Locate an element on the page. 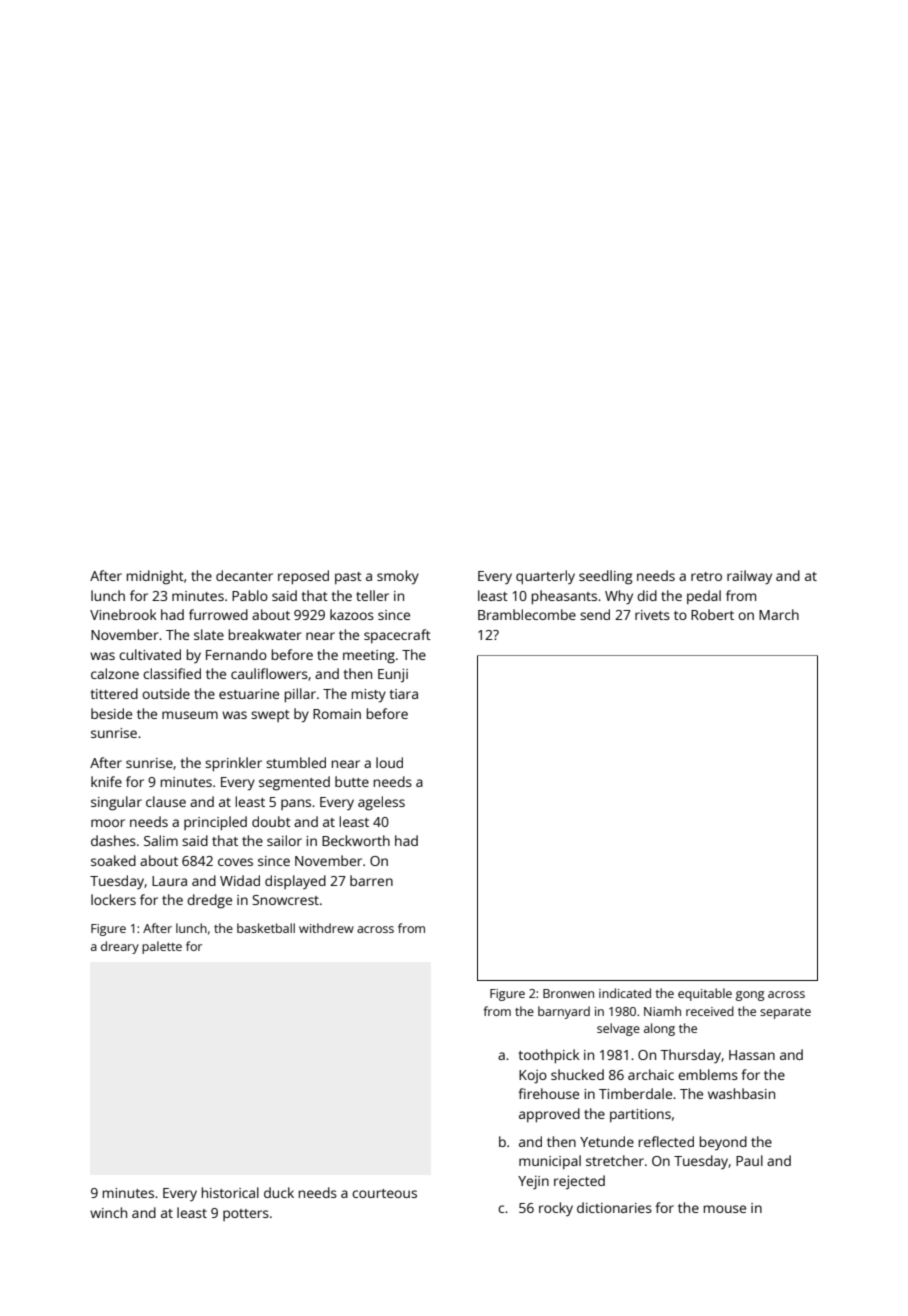  separate is located at coordinates (785, 1013).
